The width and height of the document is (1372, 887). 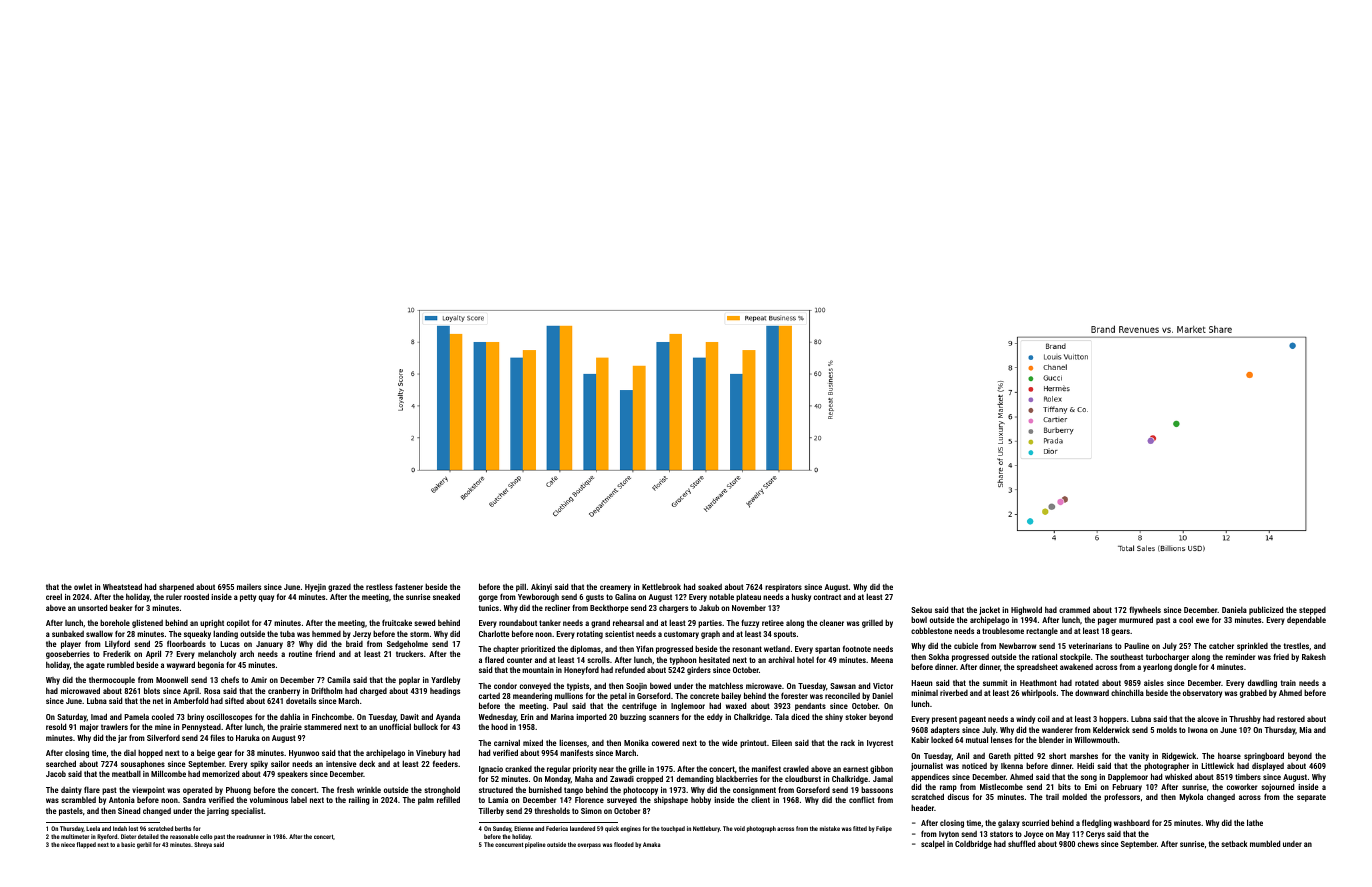 I want to click on respirators, so click(x=783, y=588).
